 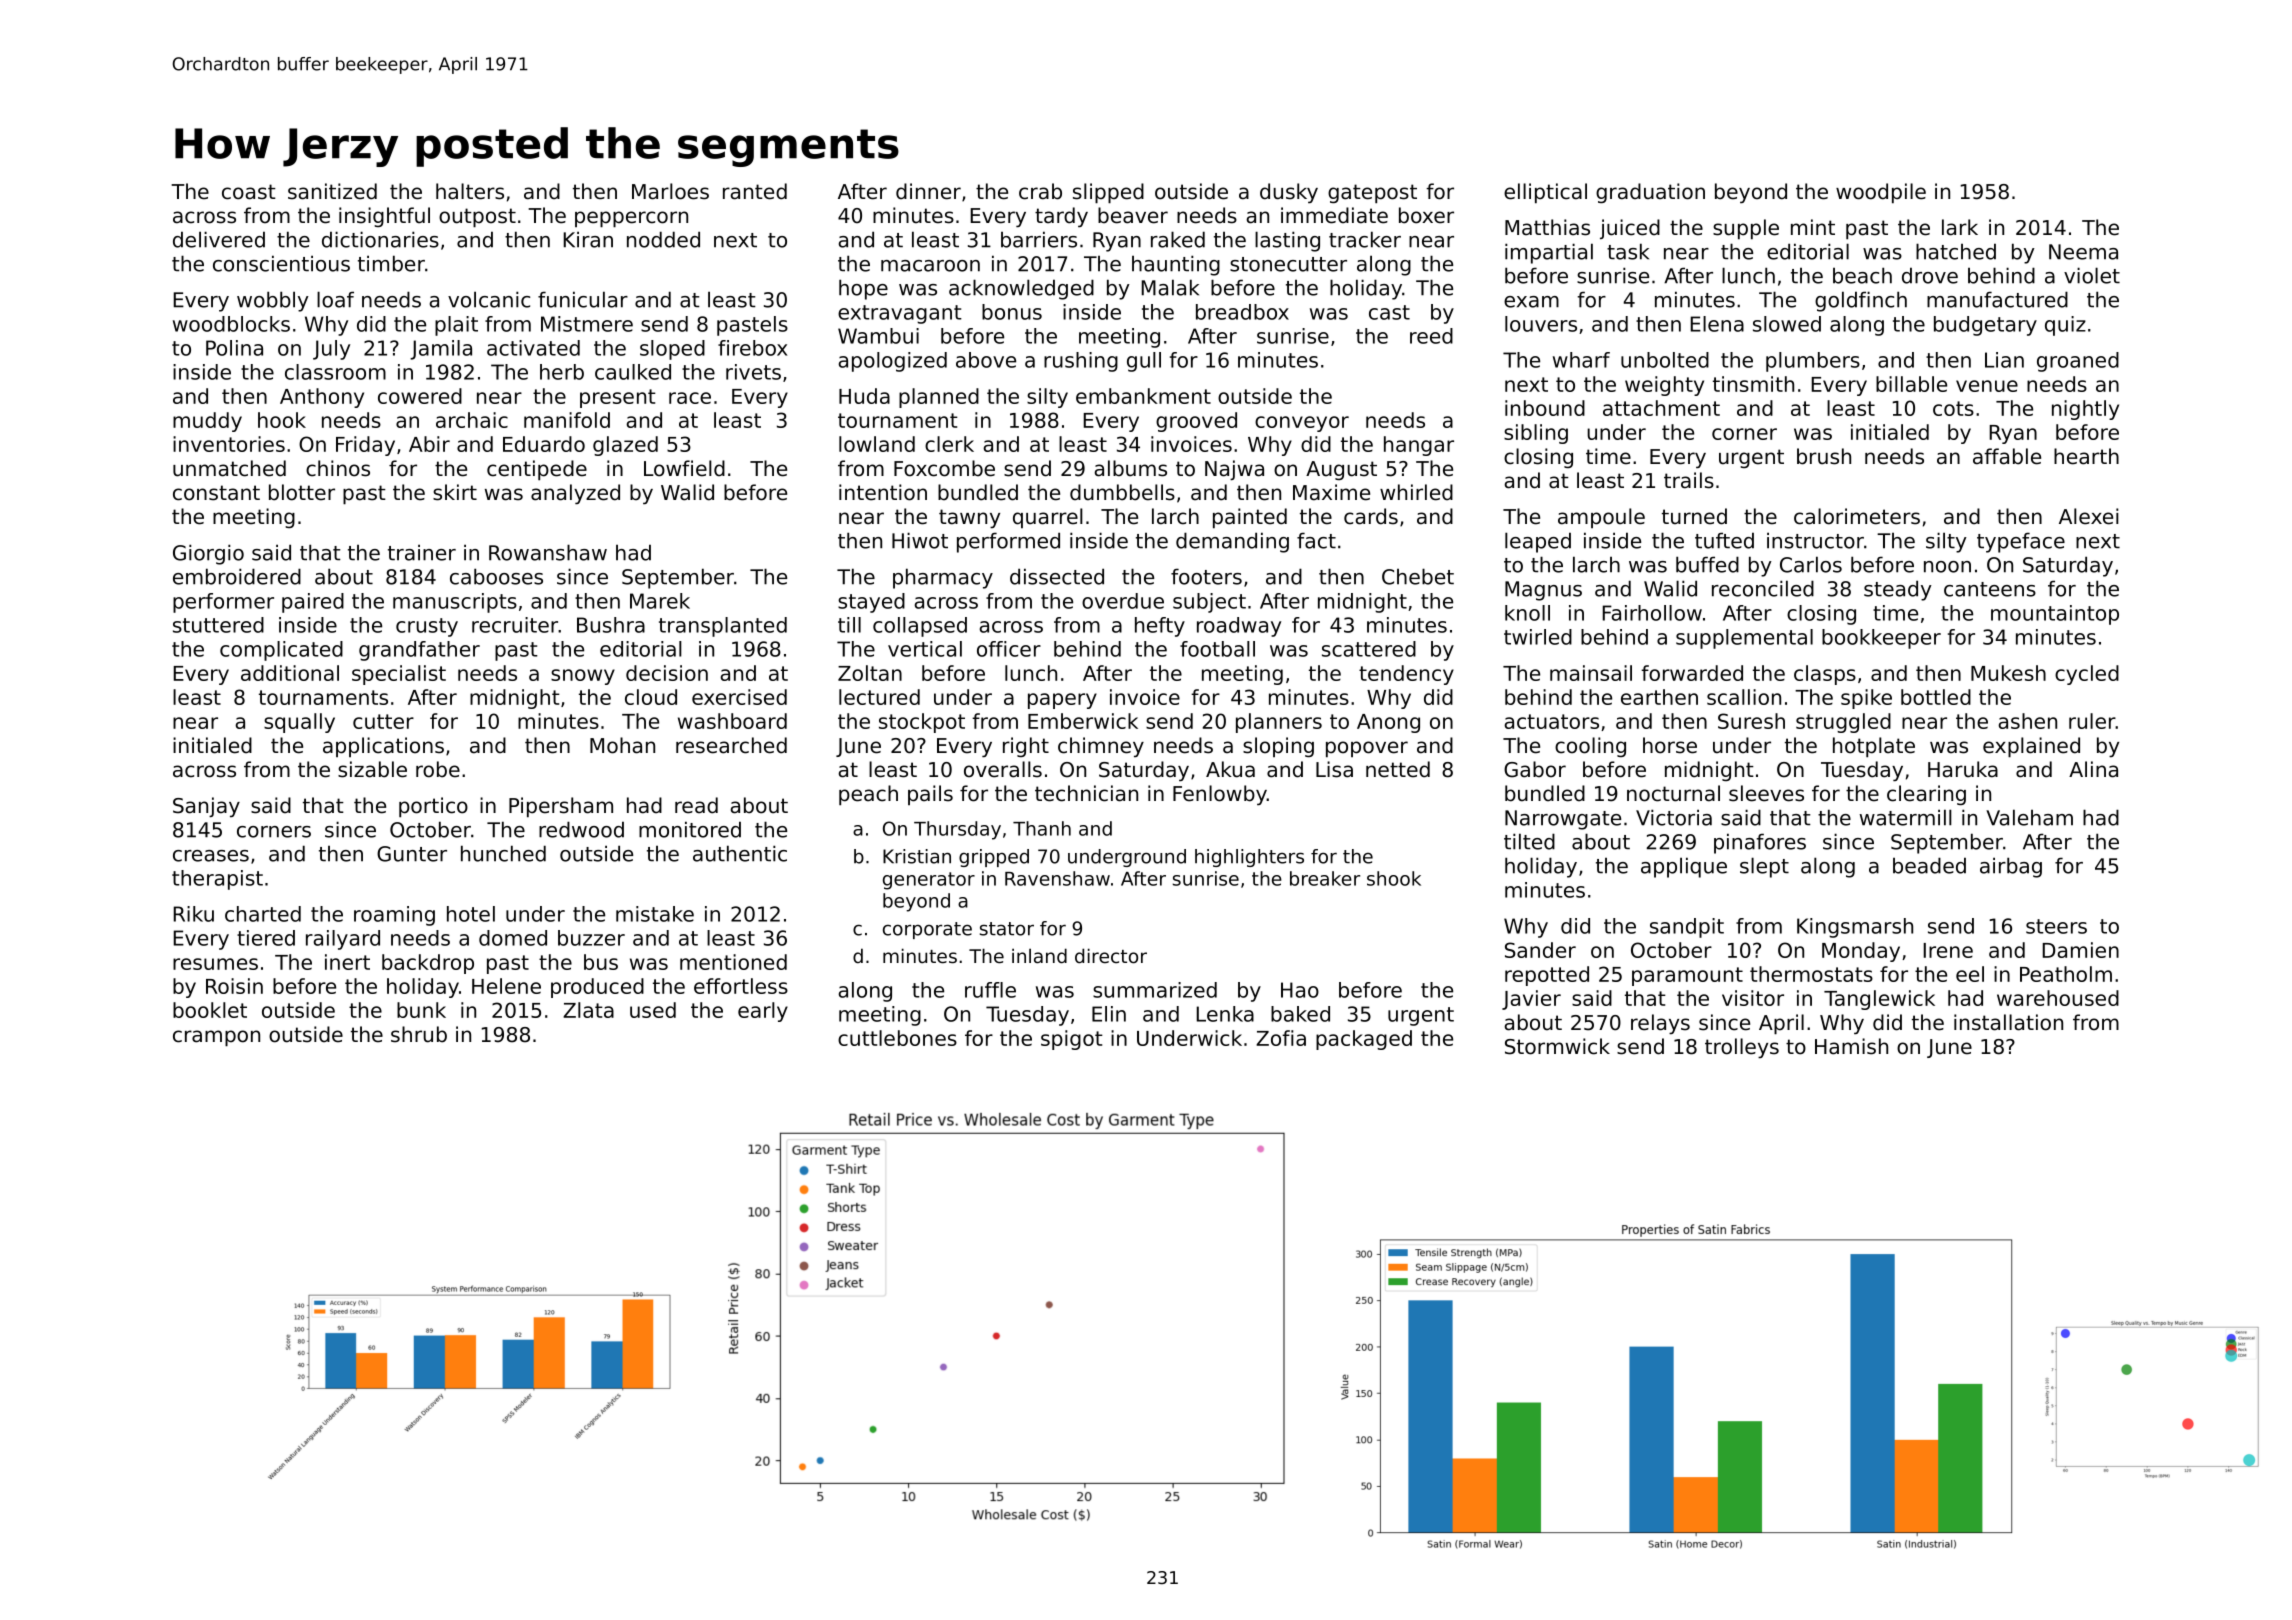 I want to click on Akua, so click(x=1230, y=769).
